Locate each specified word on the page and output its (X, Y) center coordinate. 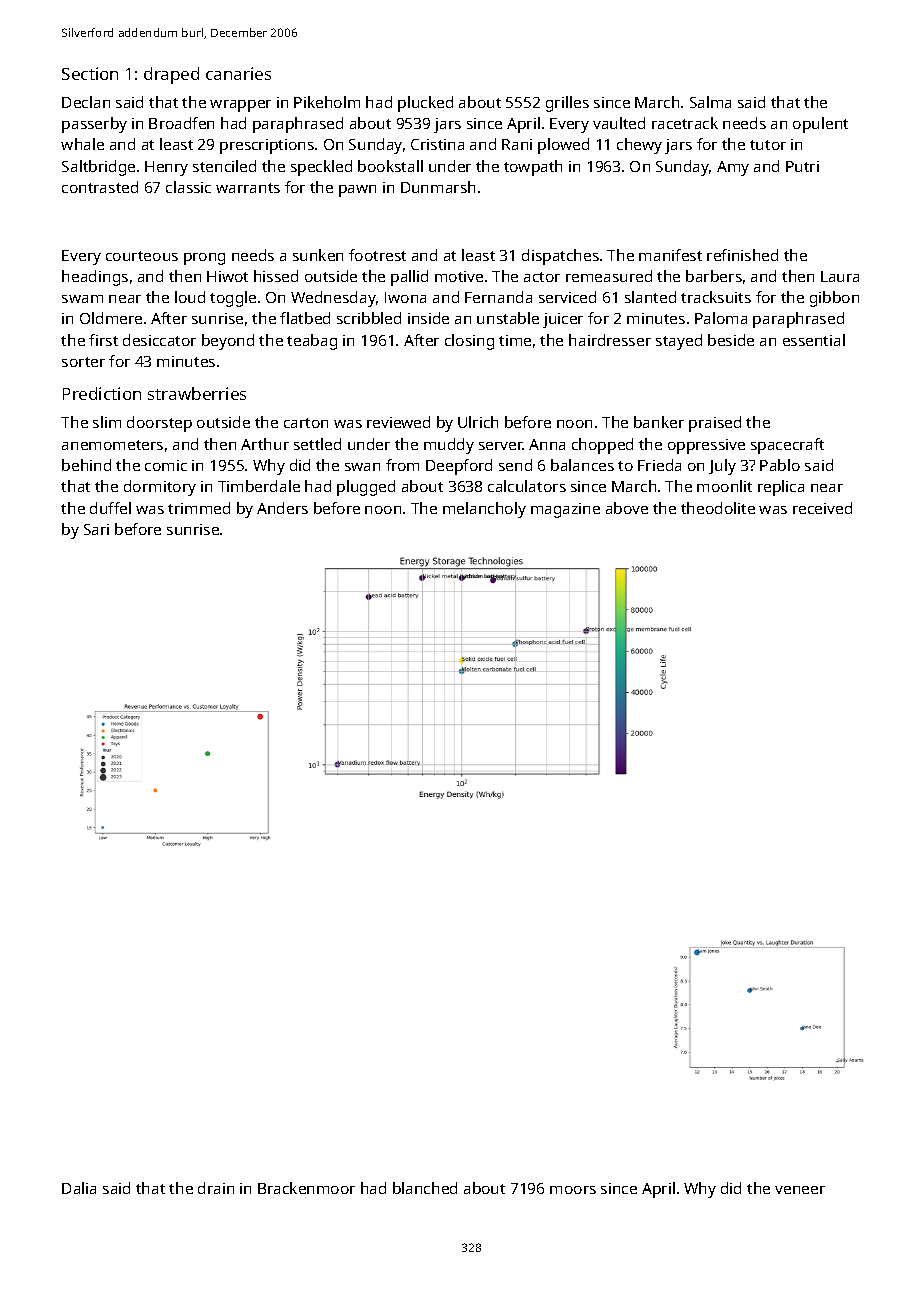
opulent (820, 125)
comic (166, 465)
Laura (840, 276)
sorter (83, 362)
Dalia (79, 1188)
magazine (565, 510)
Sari (96, 529)
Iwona (405, 297)
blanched (425, 1188)
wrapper (240, 106)
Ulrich (478, 422)
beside (731, 340)
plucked (425, 104)
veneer (800, 1190)
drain (216, 1188)
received (822, 508)
